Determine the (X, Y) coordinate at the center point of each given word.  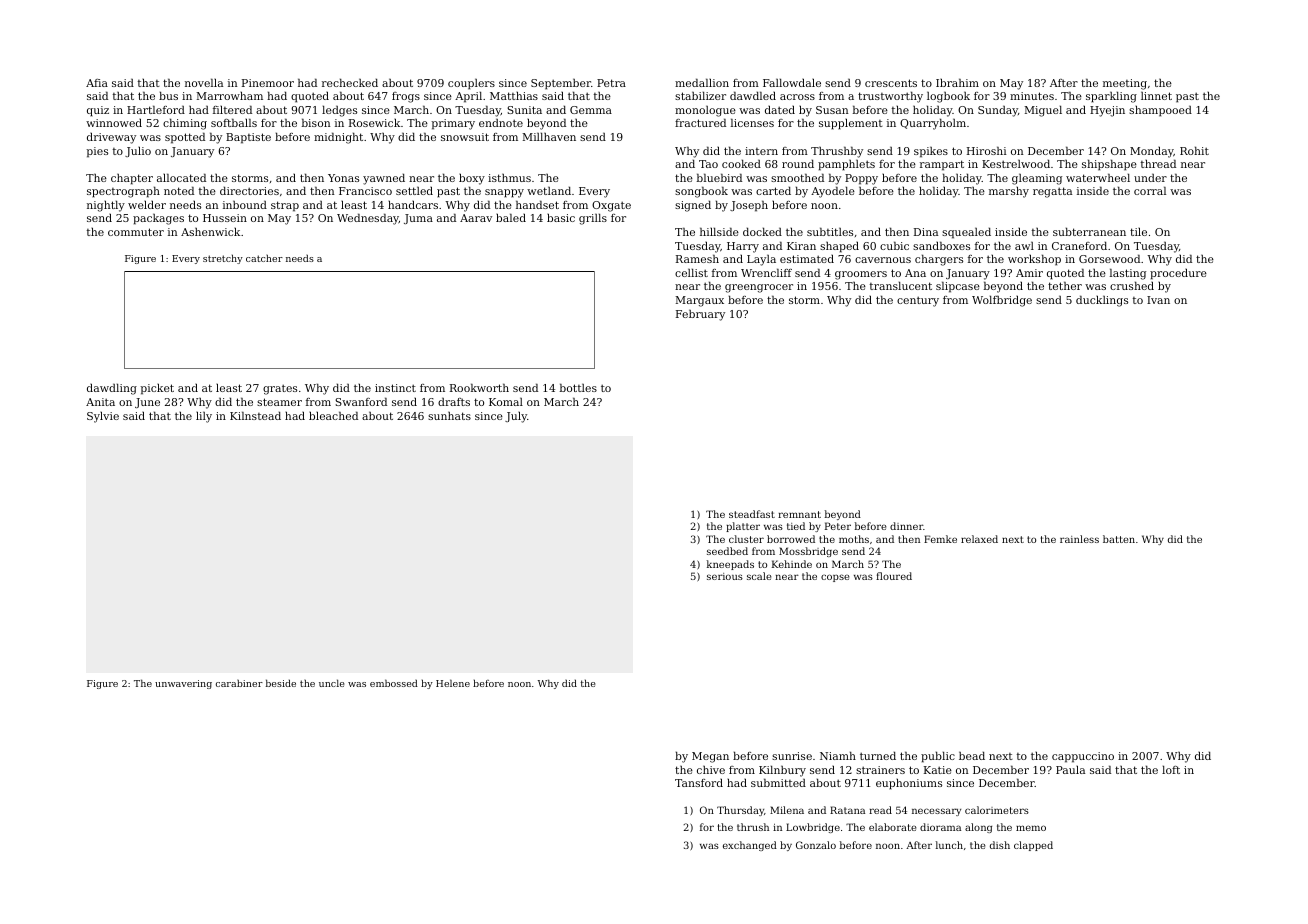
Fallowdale (792, 82)
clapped (1033, 846)
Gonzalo (816, 845)
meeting (1125, 84)
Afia (97, 83)
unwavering (183, 684)
